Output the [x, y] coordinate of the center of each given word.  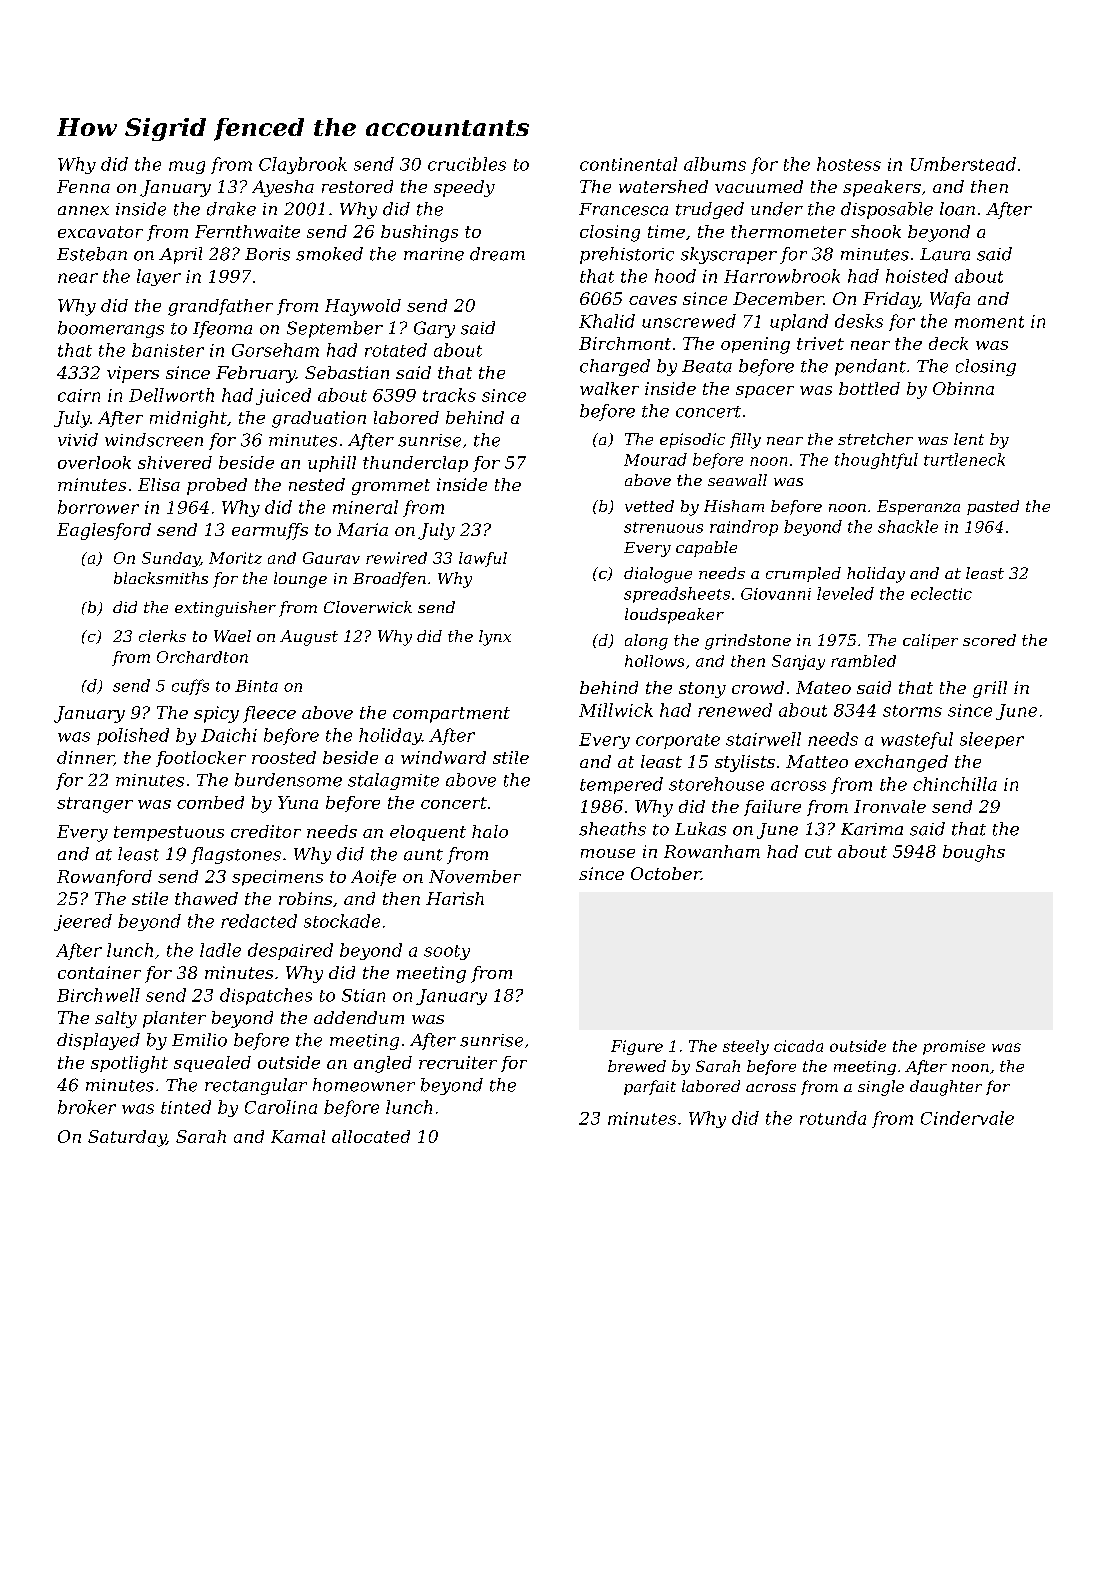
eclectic [941, 593]
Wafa [950, 300]
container [99, 972]
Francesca [623, 209]
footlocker [201, 759]
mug [187, 167]
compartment [451, 715]
